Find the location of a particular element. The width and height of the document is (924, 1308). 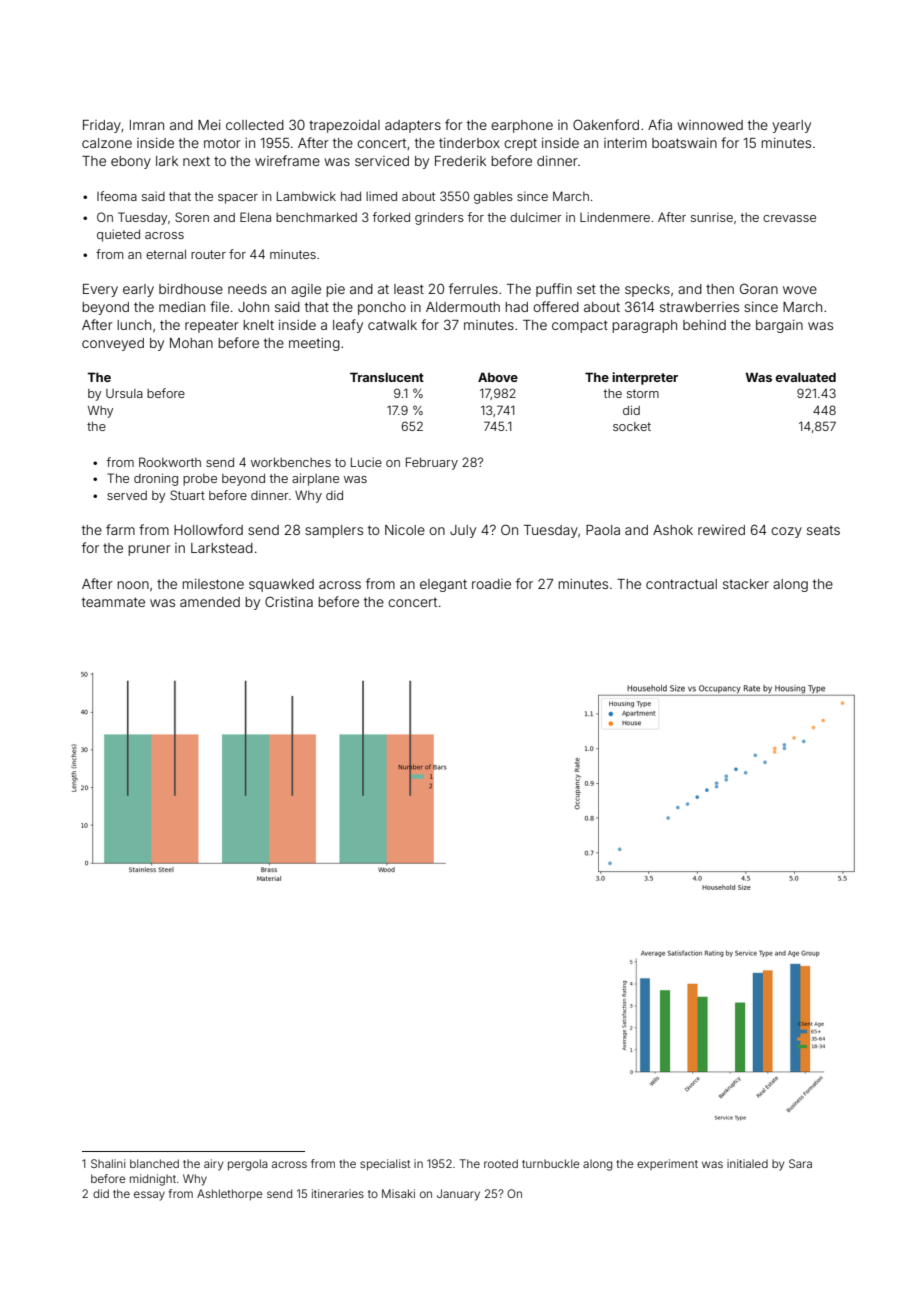

socket is located at coordinates (632, 426).
